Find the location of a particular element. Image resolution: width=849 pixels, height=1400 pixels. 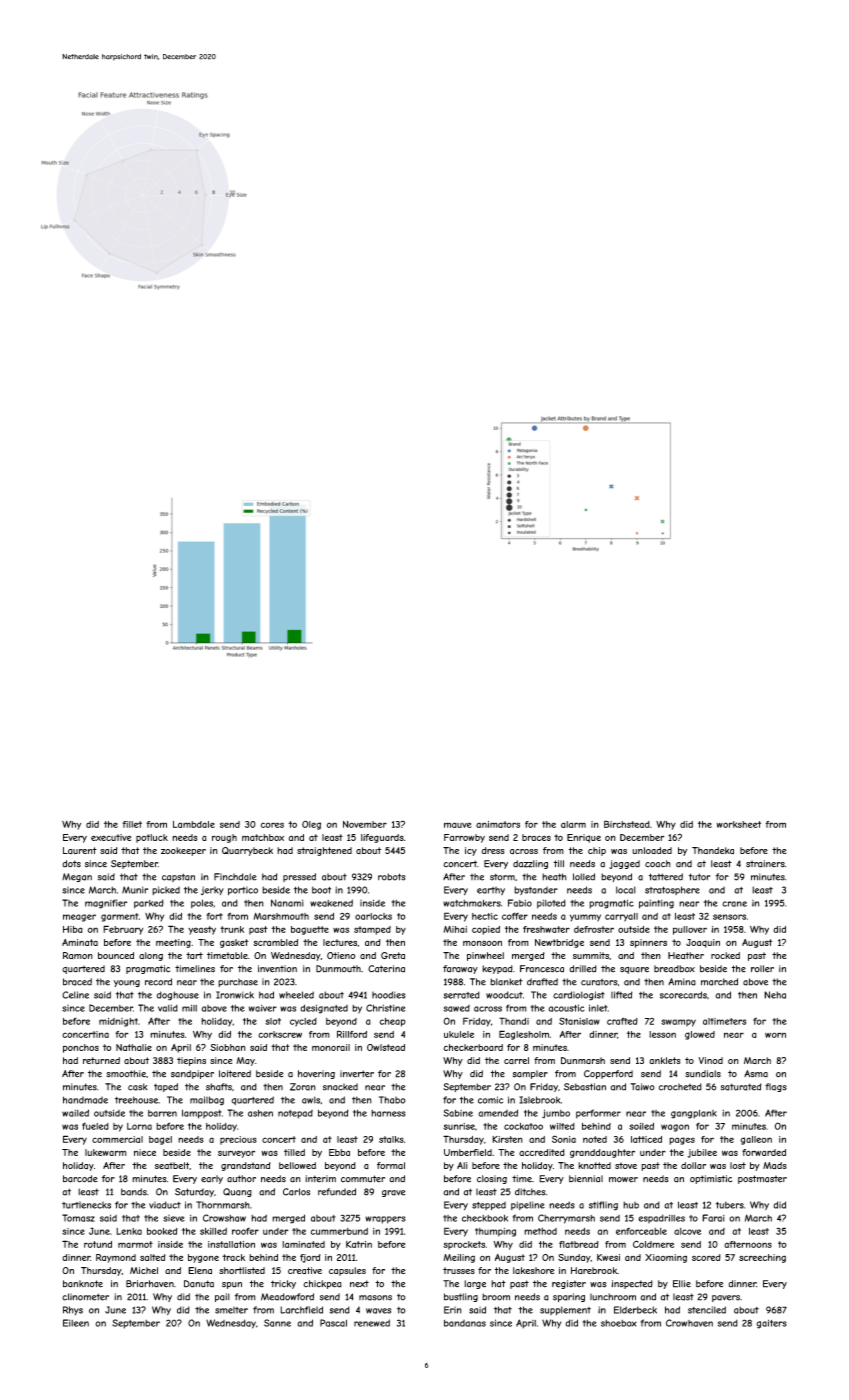

Sanne is located at coordinates (277, 1323).
